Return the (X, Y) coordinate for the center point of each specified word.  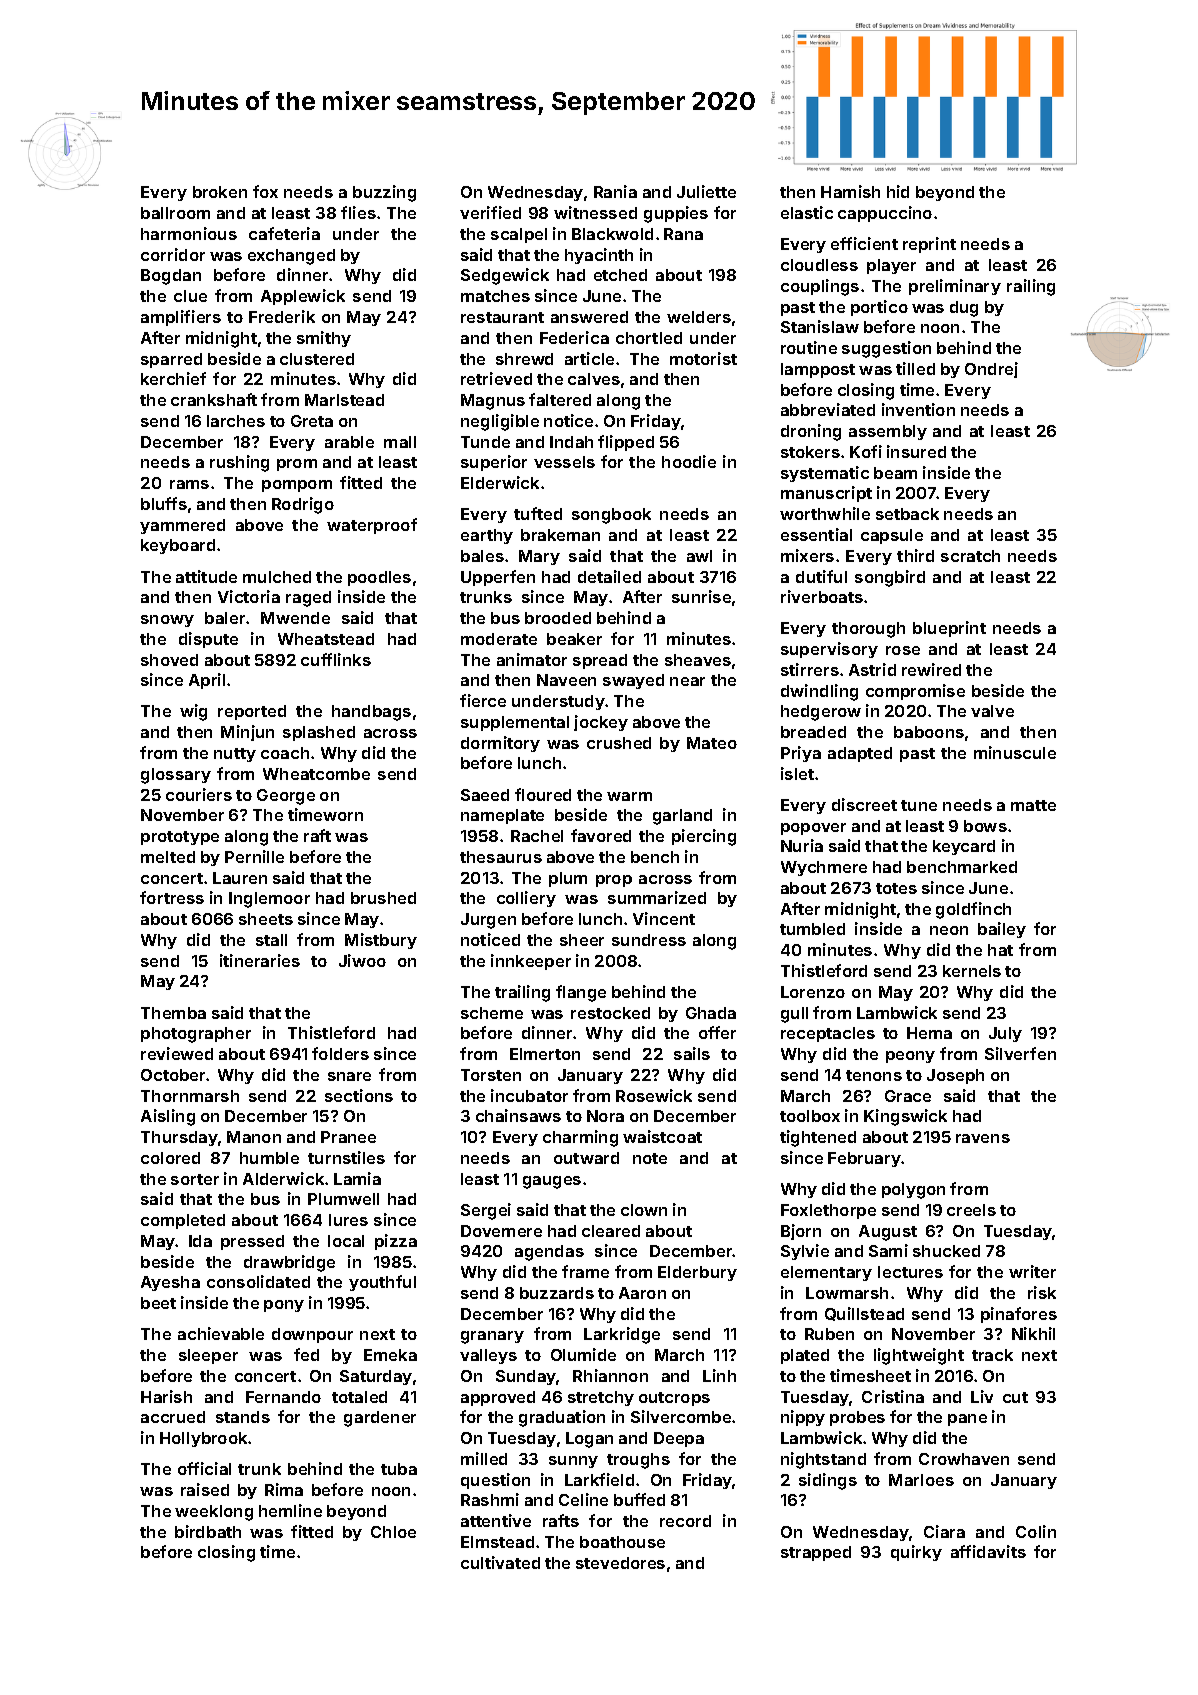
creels (971, 1210)
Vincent (664, 918)
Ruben (829, 1334)
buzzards (557, 1293)
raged (308, 599)
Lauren (240, 878)
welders (699, 317)
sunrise (701, 596)
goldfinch (973, 910)
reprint (929, 245)
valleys (488, 1356)
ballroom (175, 213)
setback (907, 514)
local (346, 1241)
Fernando (283, 1397)
